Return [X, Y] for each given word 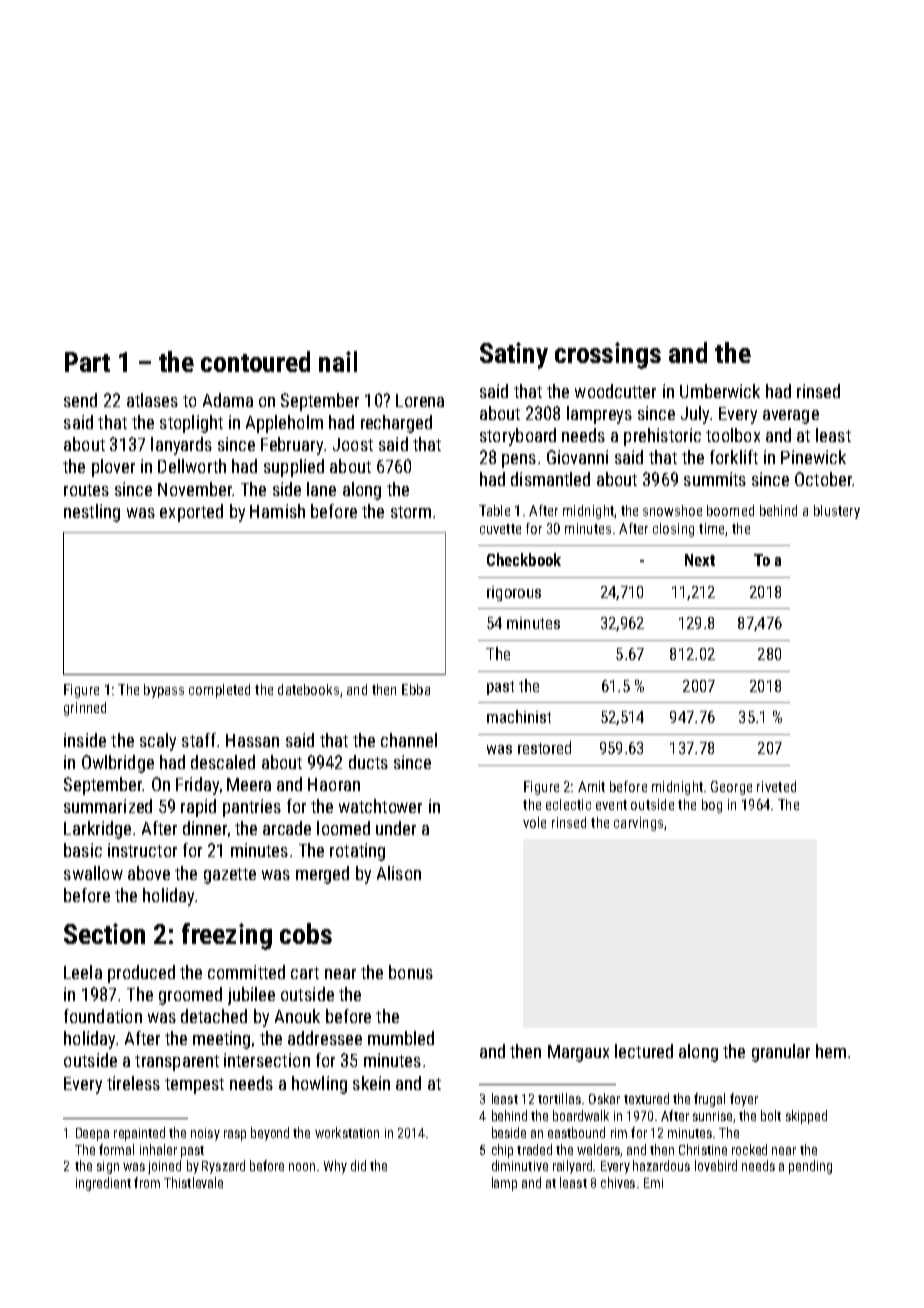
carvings [638, 824]
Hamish [277, 511]
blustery [837, 512]
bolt [771, 1115]
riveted [776, 786]
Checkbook [524, 559]
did [358, 1165]
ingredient [103, 1184]
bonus [411, 972]
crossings [608, 355]
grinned [85, 709]
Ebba [416, 689]
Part [87, 362]
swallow [93, 873]
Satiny [514, 355]
